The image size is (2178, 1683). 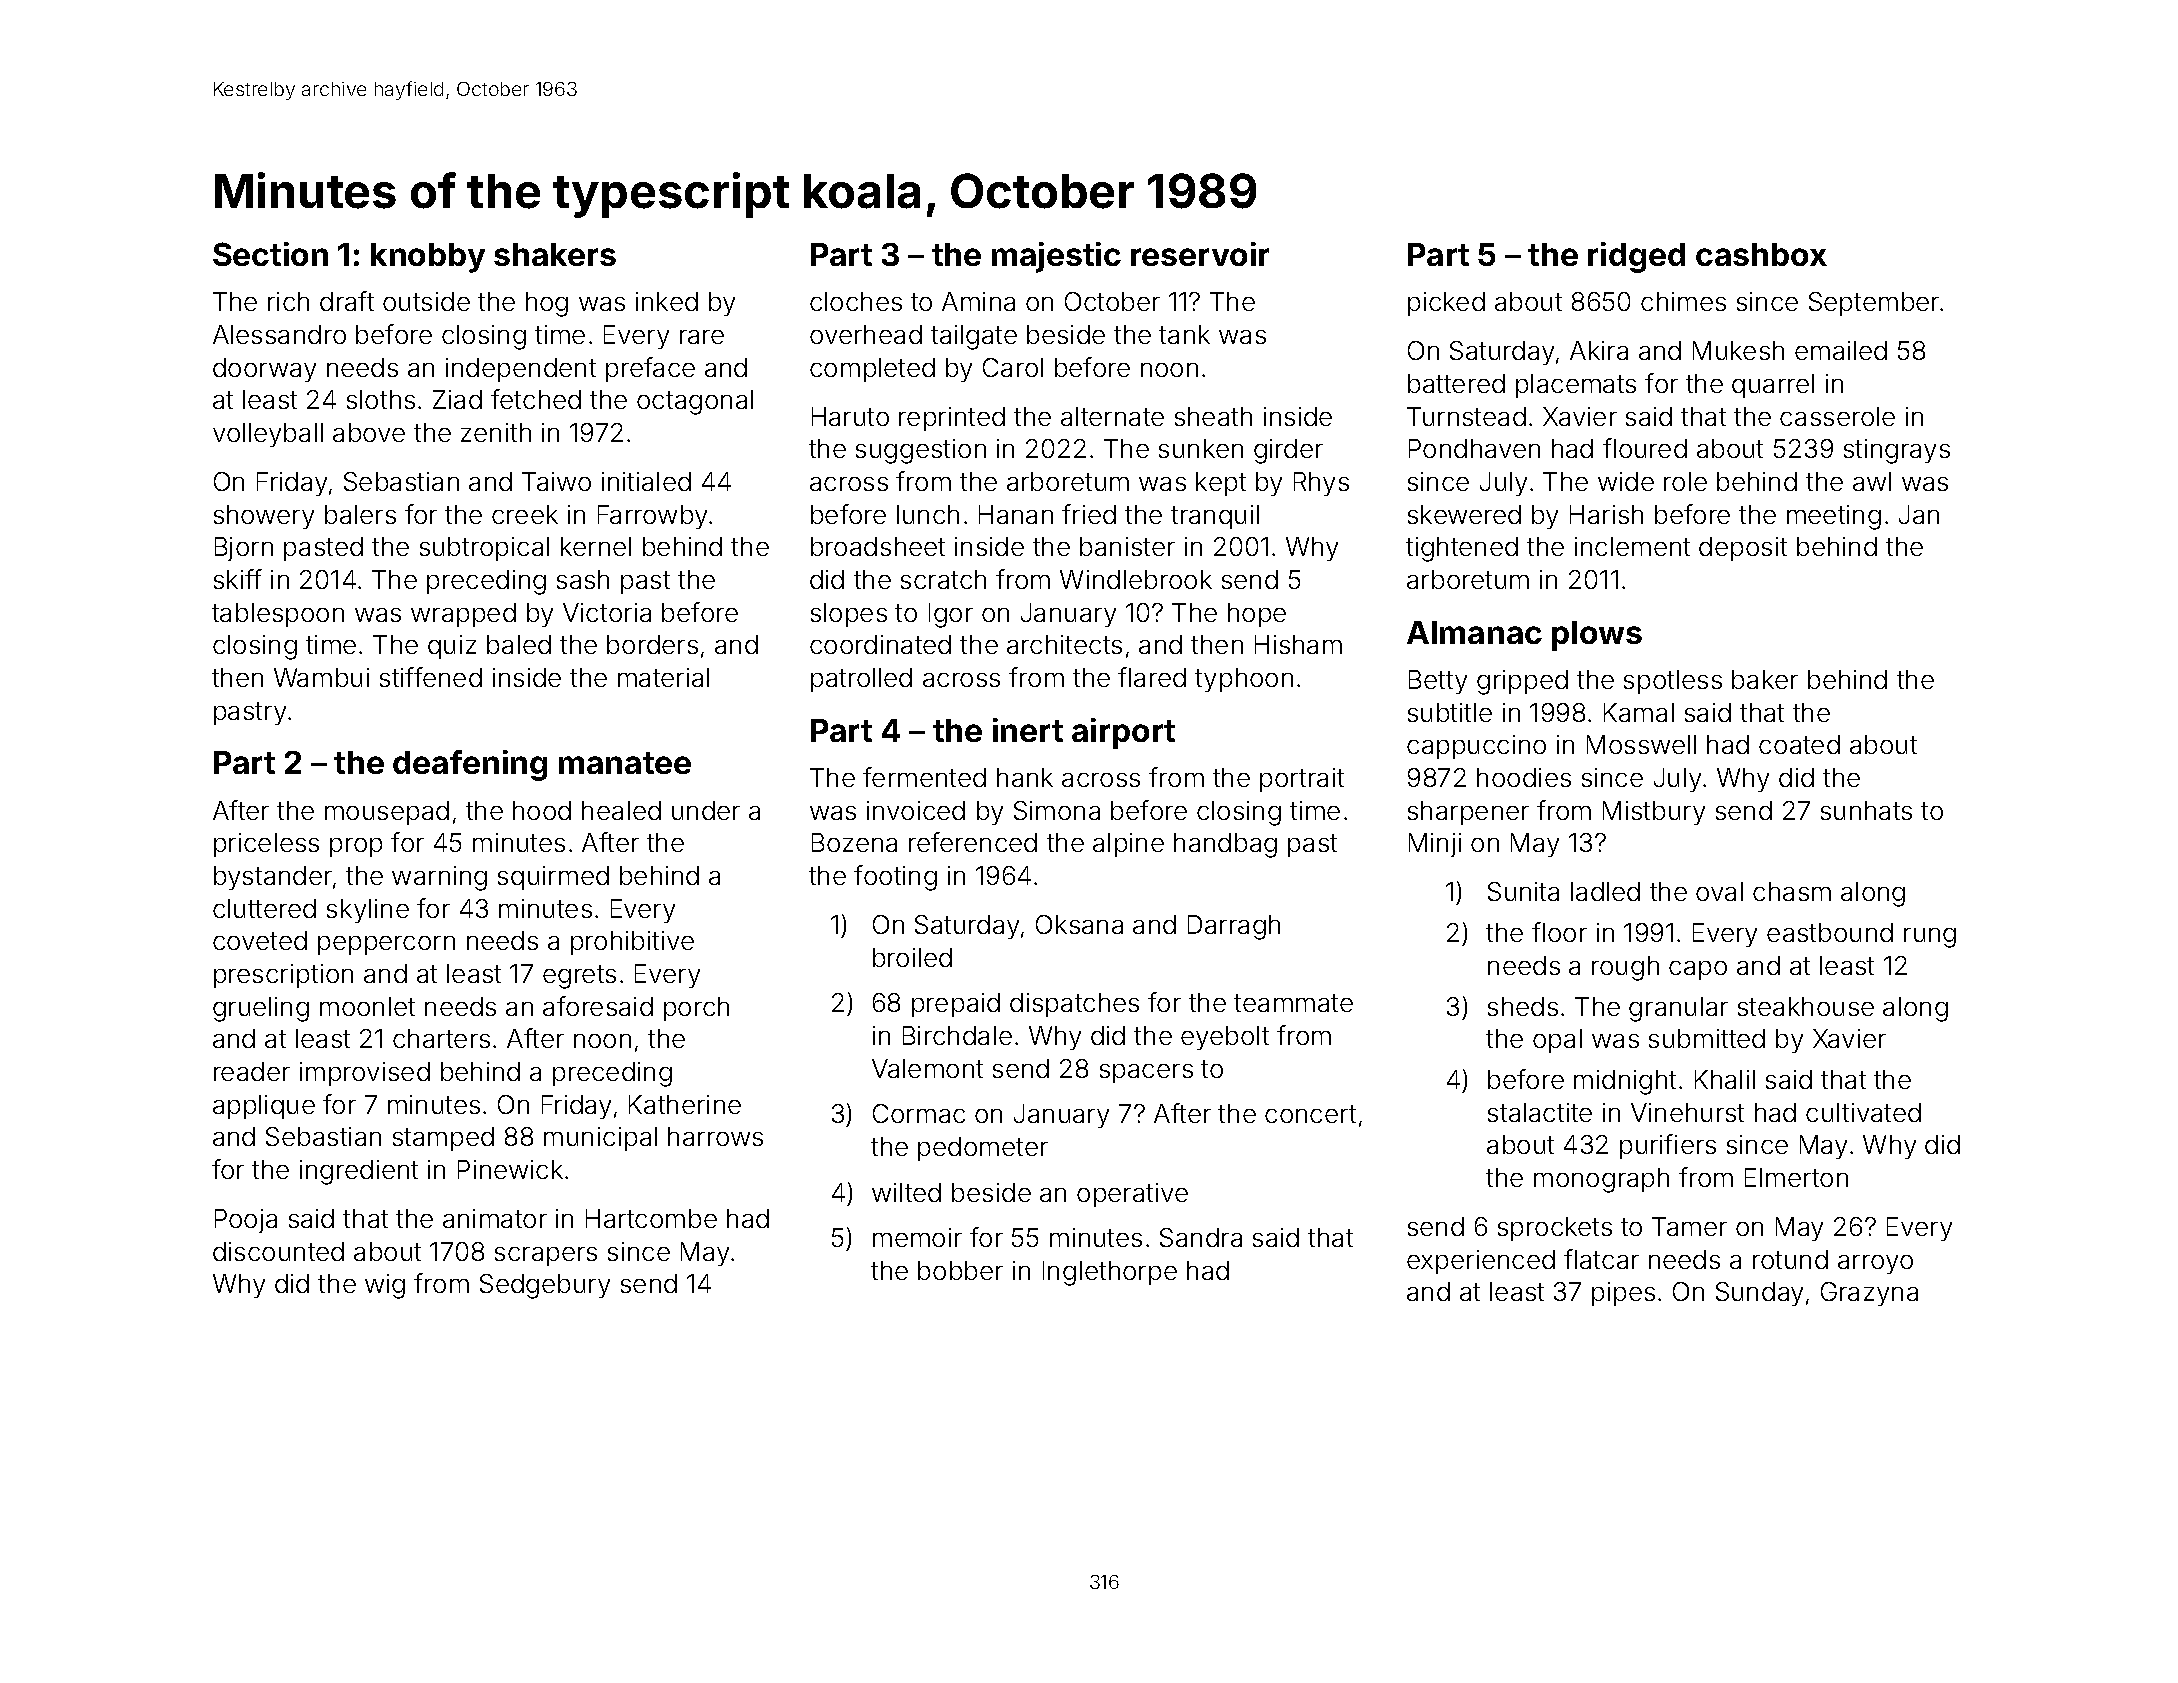 I want to click on Section, so click(x=270, y=254).
